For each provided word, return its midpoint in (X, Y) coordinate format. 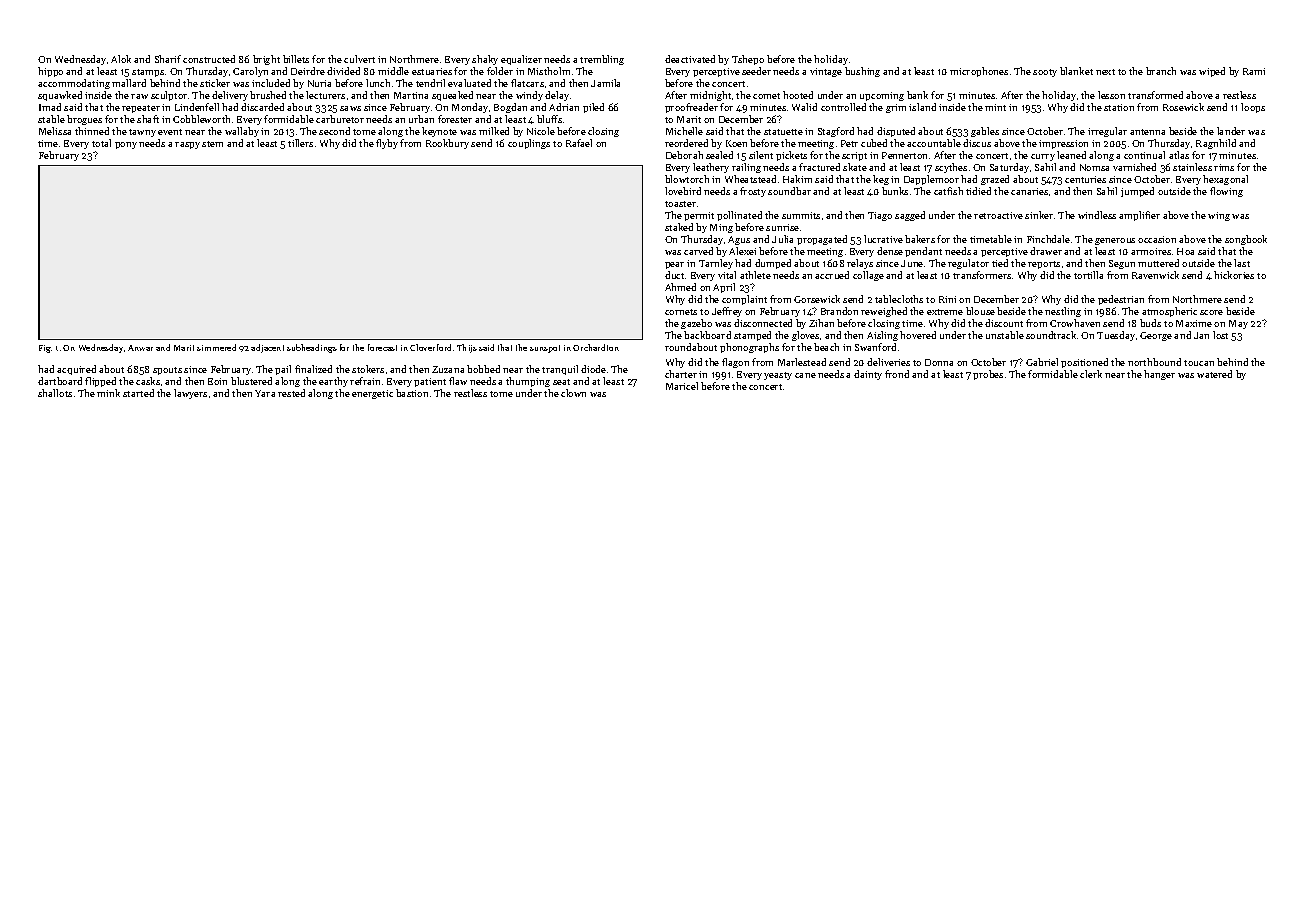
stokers (368, 369)
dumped (773, 264)
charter (681, 374)
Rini (947, 299)
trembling (602, 60)
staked (679, 227)
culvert (359, 59)
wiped (1212, 72)
